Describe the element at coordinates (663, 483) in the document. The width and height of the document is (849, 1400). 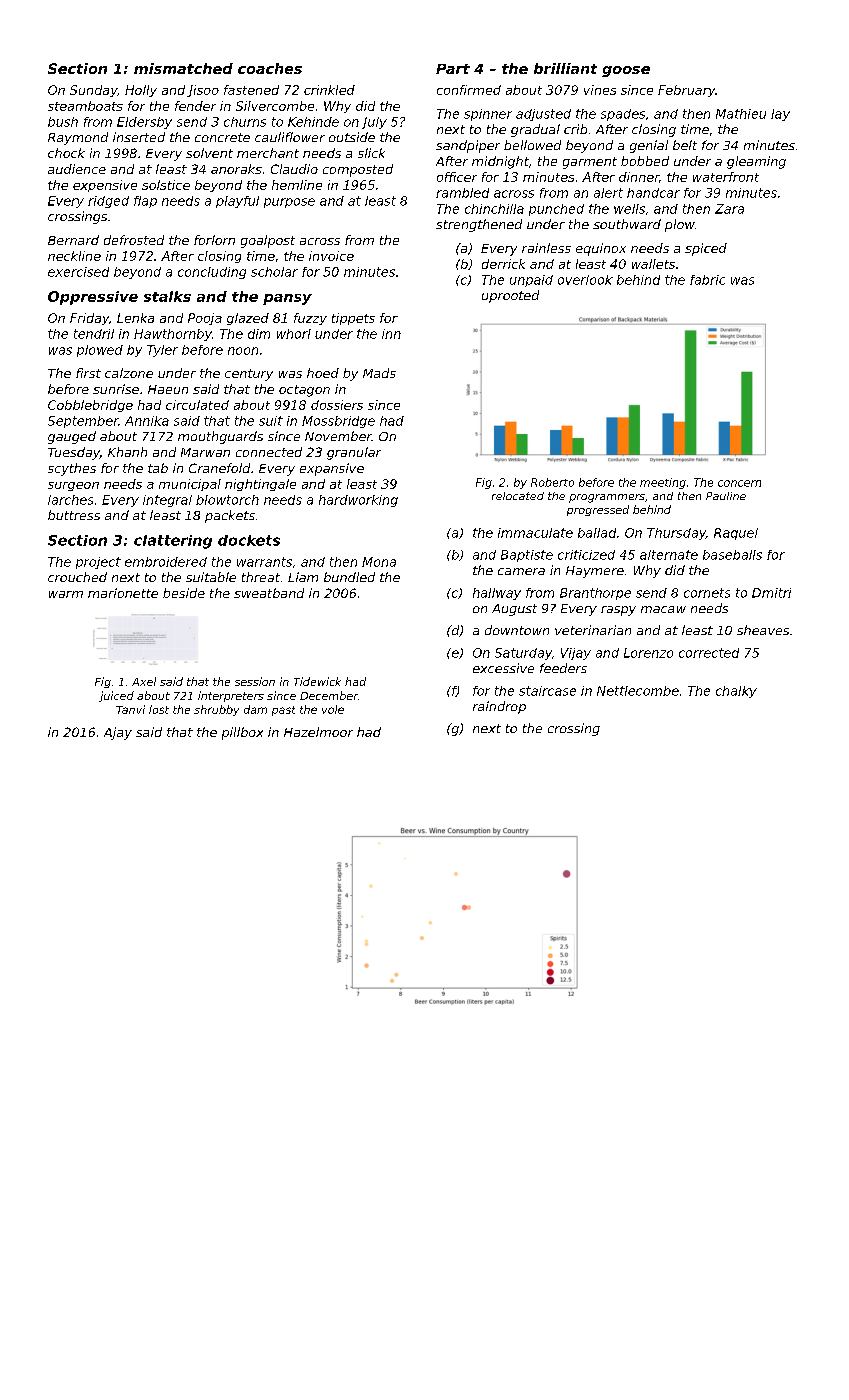
I see `meeting` at that location.
